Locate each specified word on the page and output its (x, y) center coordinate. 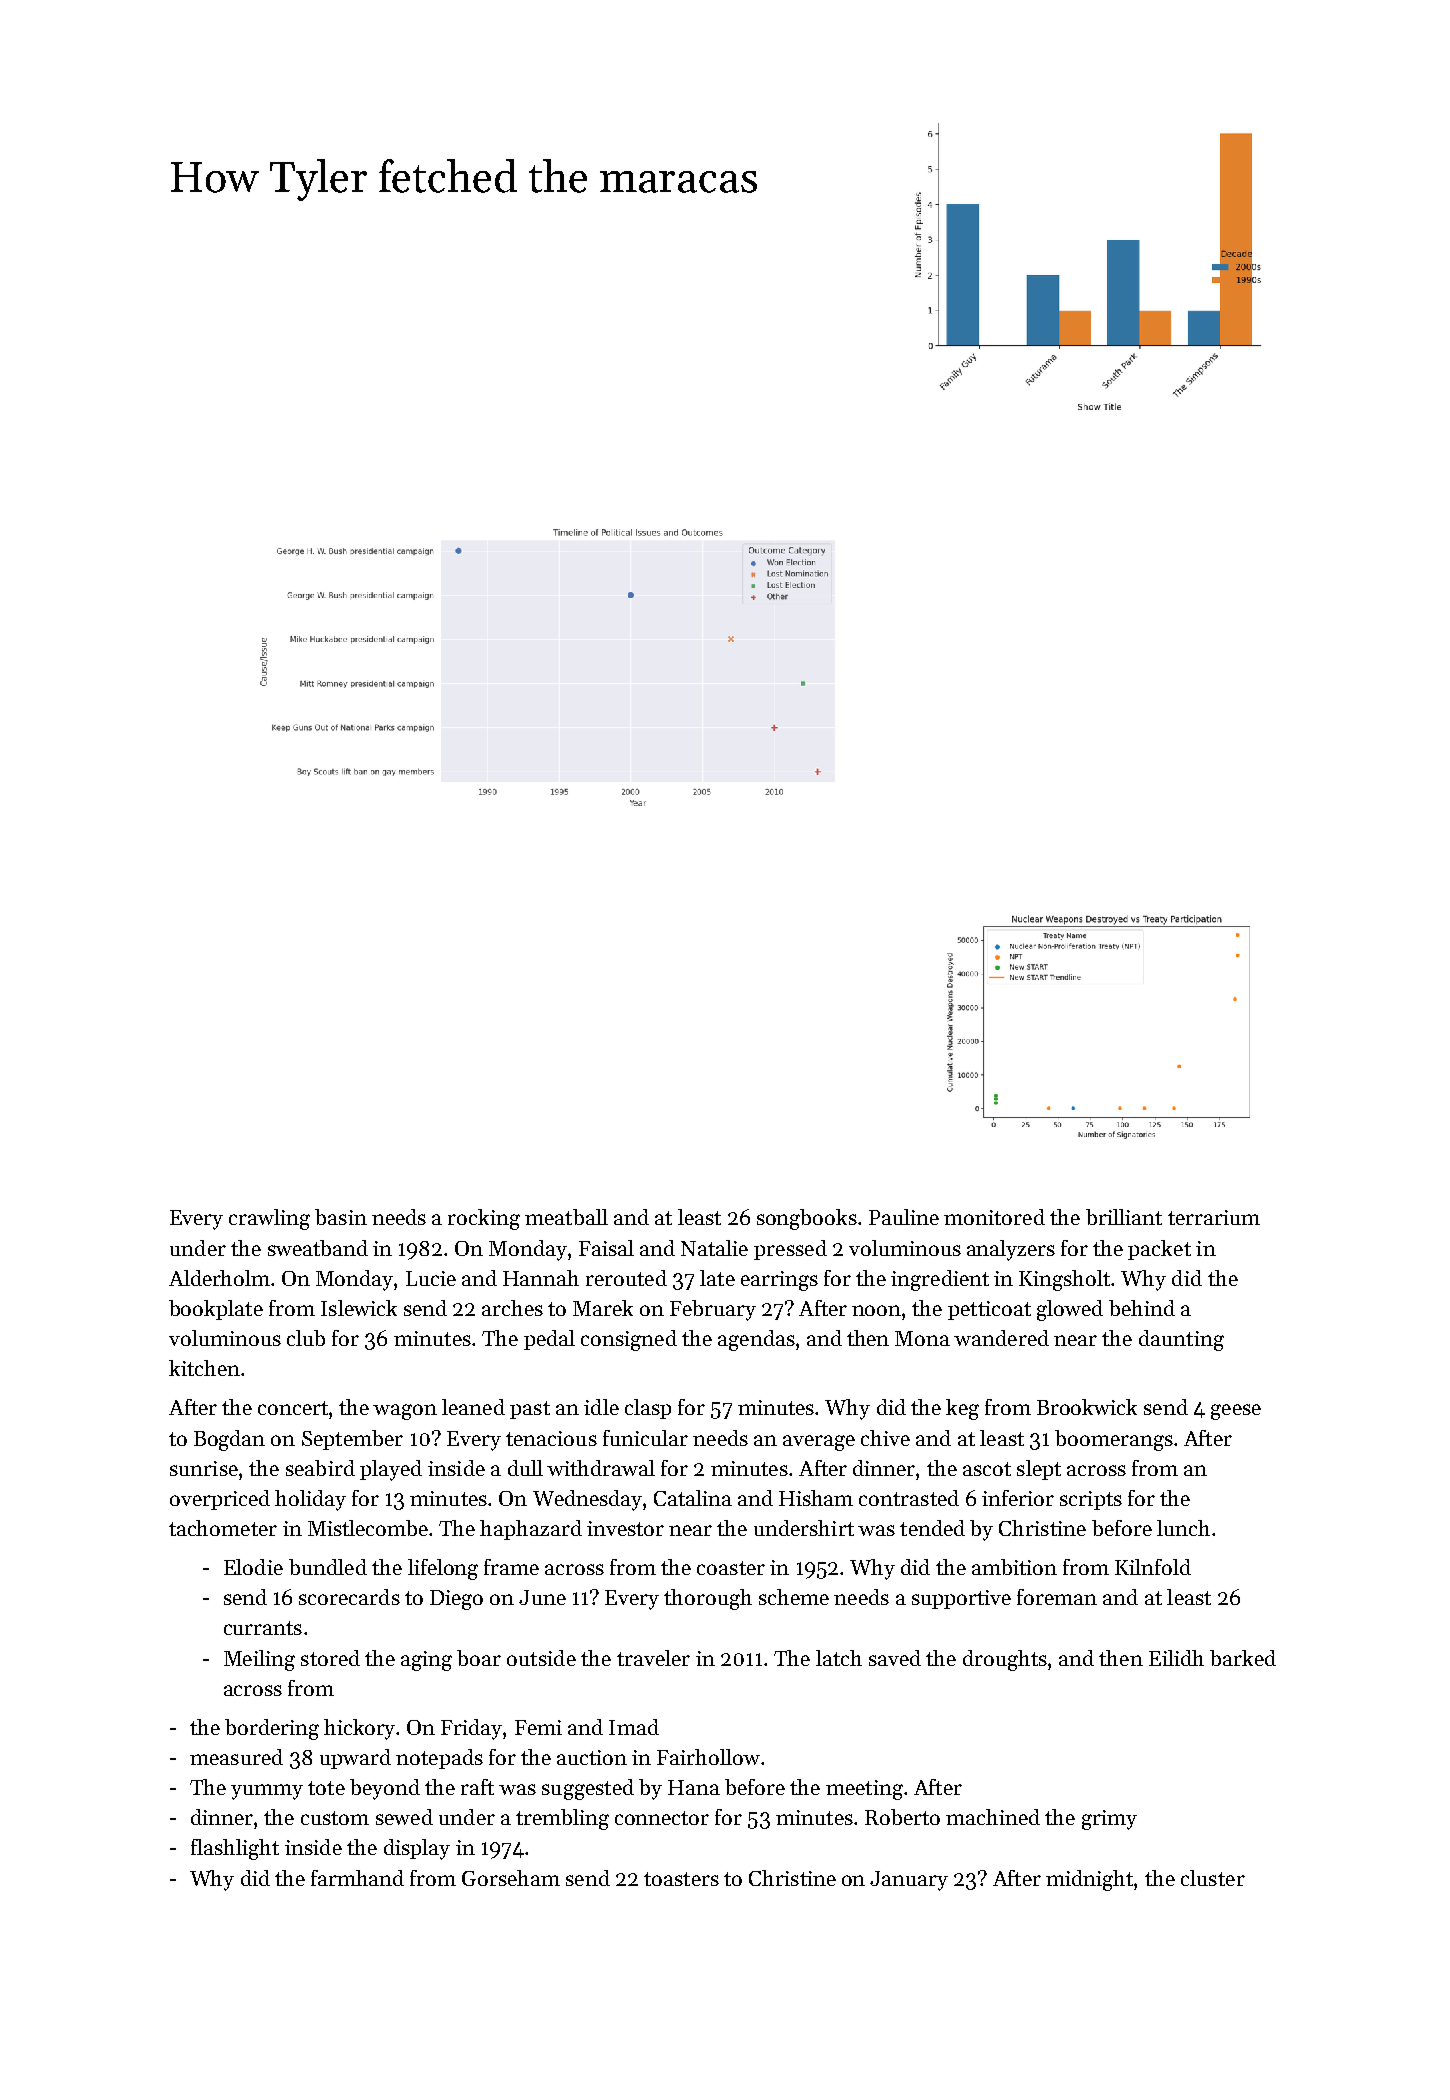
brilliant (1124, 1217)
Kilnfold (1153, 1567)
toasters (681, 1879)
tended (932, 1528)
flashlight (235, 1849)
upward (355, 1759)
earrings (779, 1281)
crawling (269, 1219)
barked (1243, 1658)
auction (592, 1757)
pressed (790, 1250)
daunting (1181, 1340)
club (306, 1338)
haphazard (531, 1530)
